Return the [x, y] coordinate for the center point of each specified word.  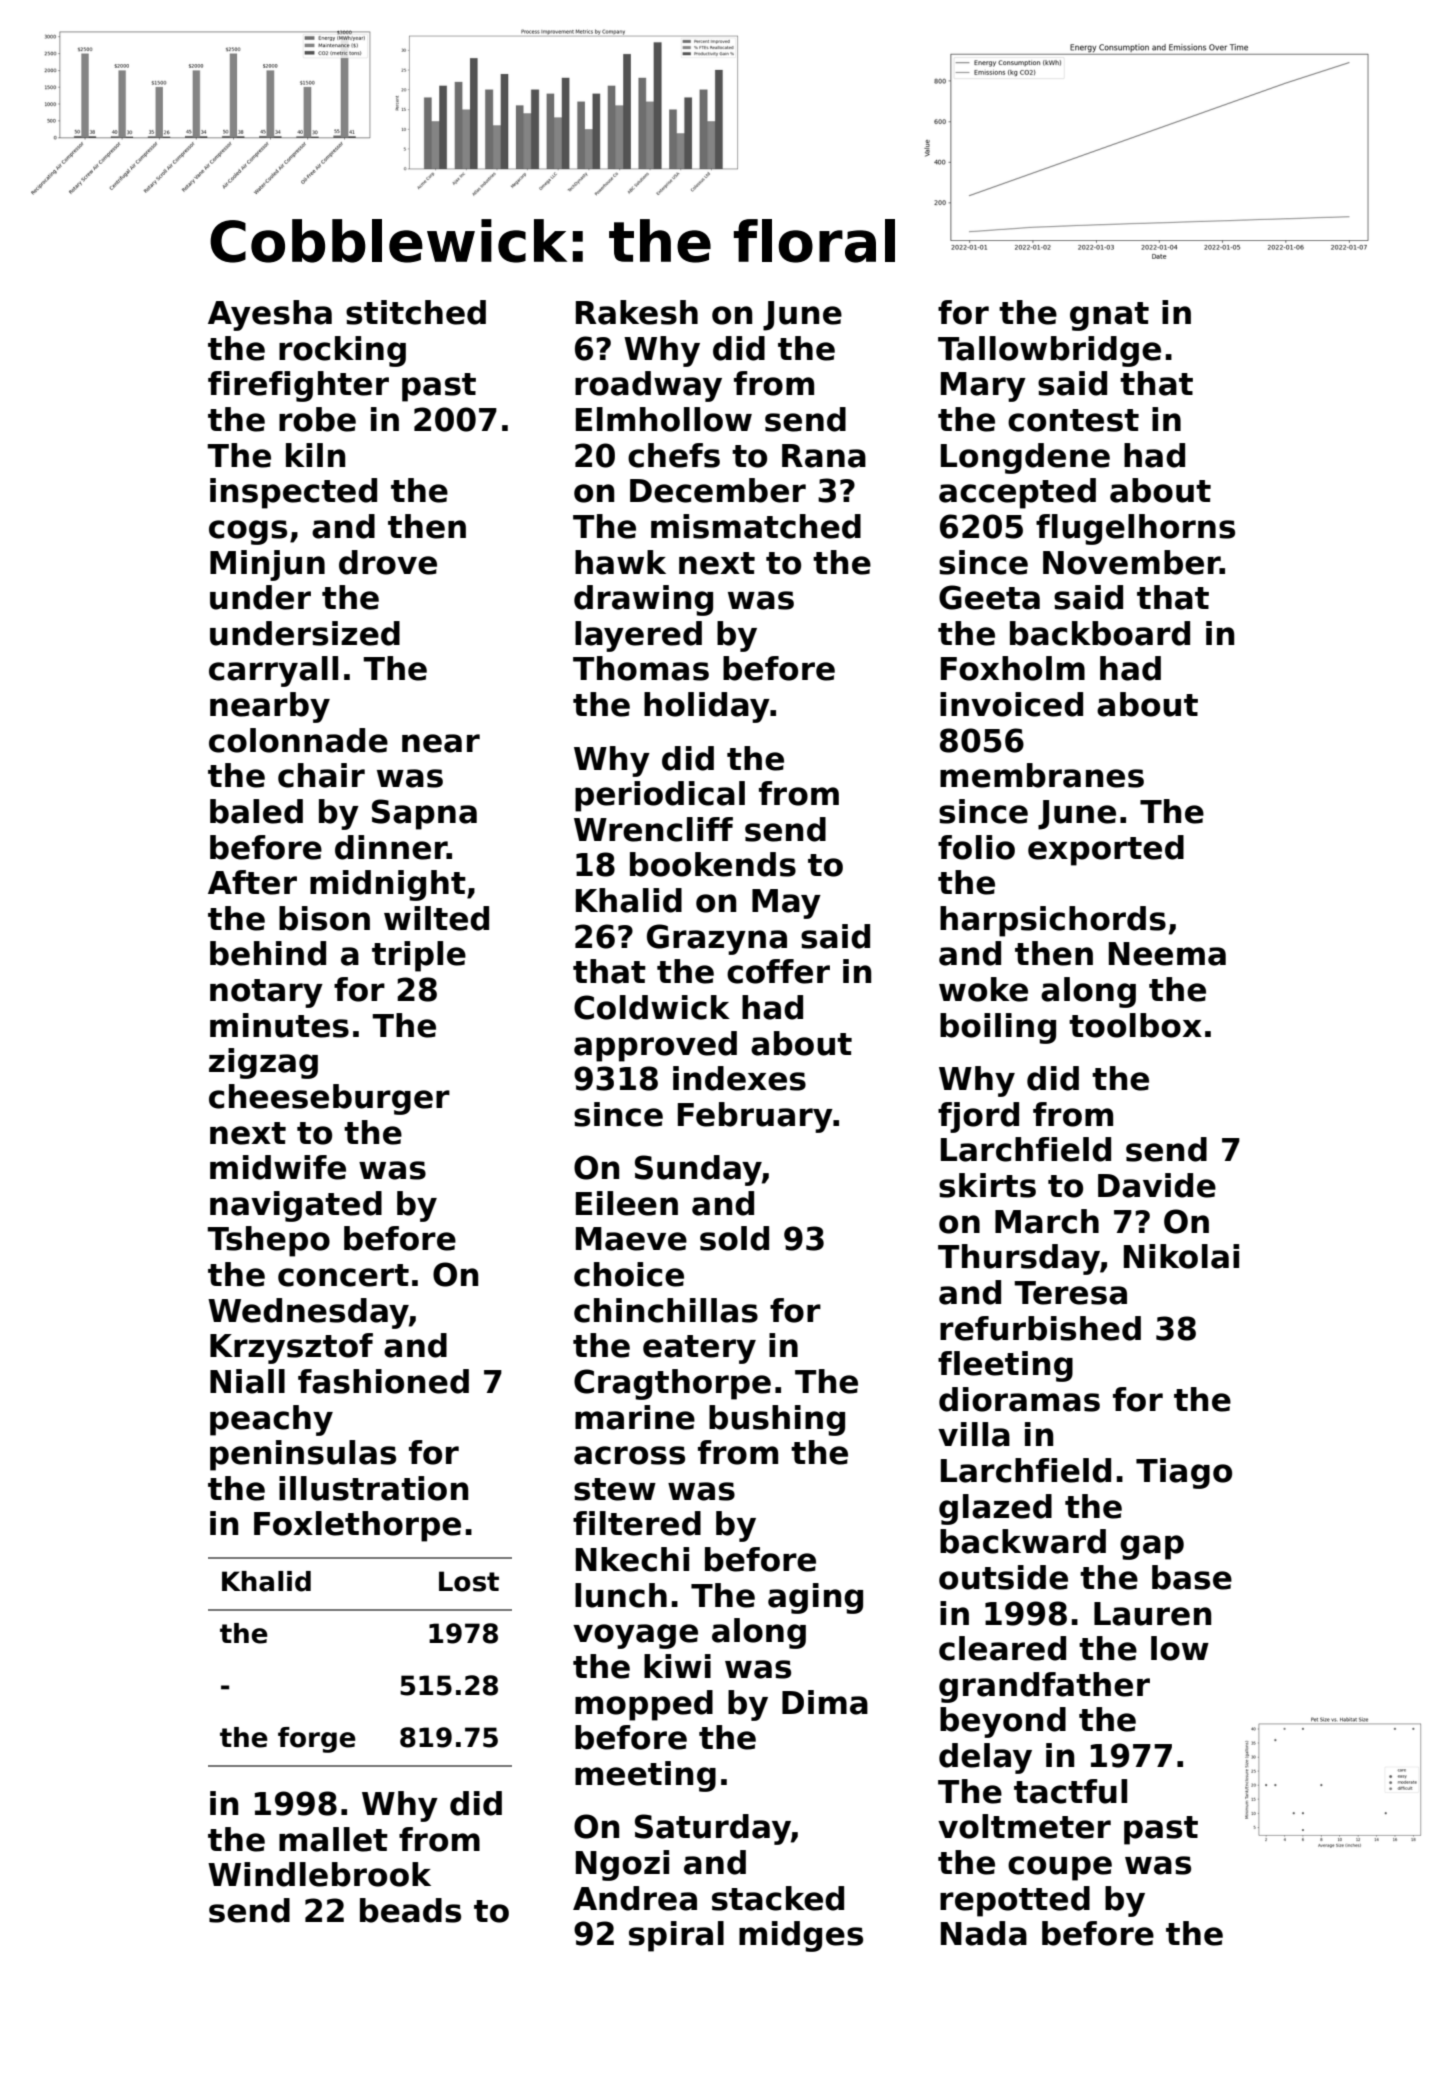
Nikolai [1181, 1256]
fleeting [1005, 1366]
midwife [278, 1167]
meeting [645, 1776]
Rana [824, 456]
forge [317, 1740]
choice [629, 1274]
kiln [315, 455]
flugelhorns [1135, 529]
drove [388, 562]
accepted [1017, 493]
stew [615, 1489]
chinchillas [666, 1310]
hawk [620, 562]
